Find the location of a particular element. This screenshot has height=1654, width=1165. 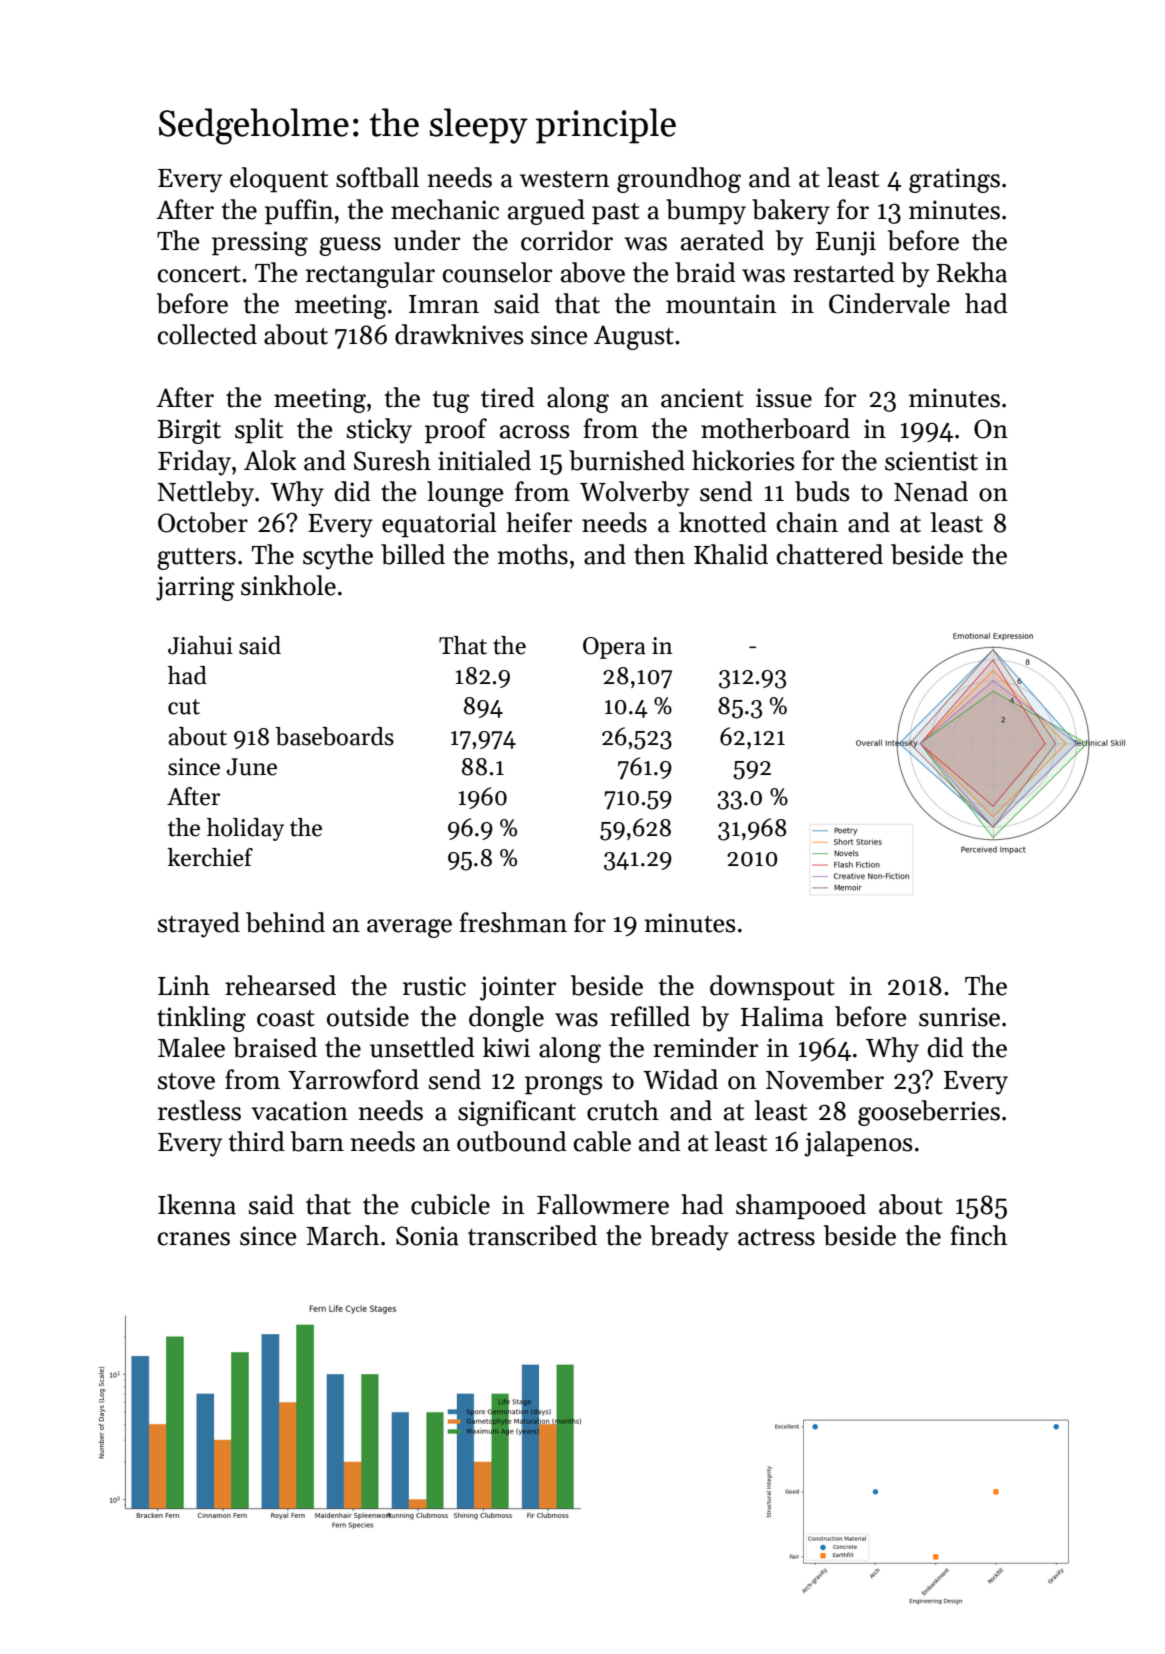

gratings is located at coordinates (954, 180).
